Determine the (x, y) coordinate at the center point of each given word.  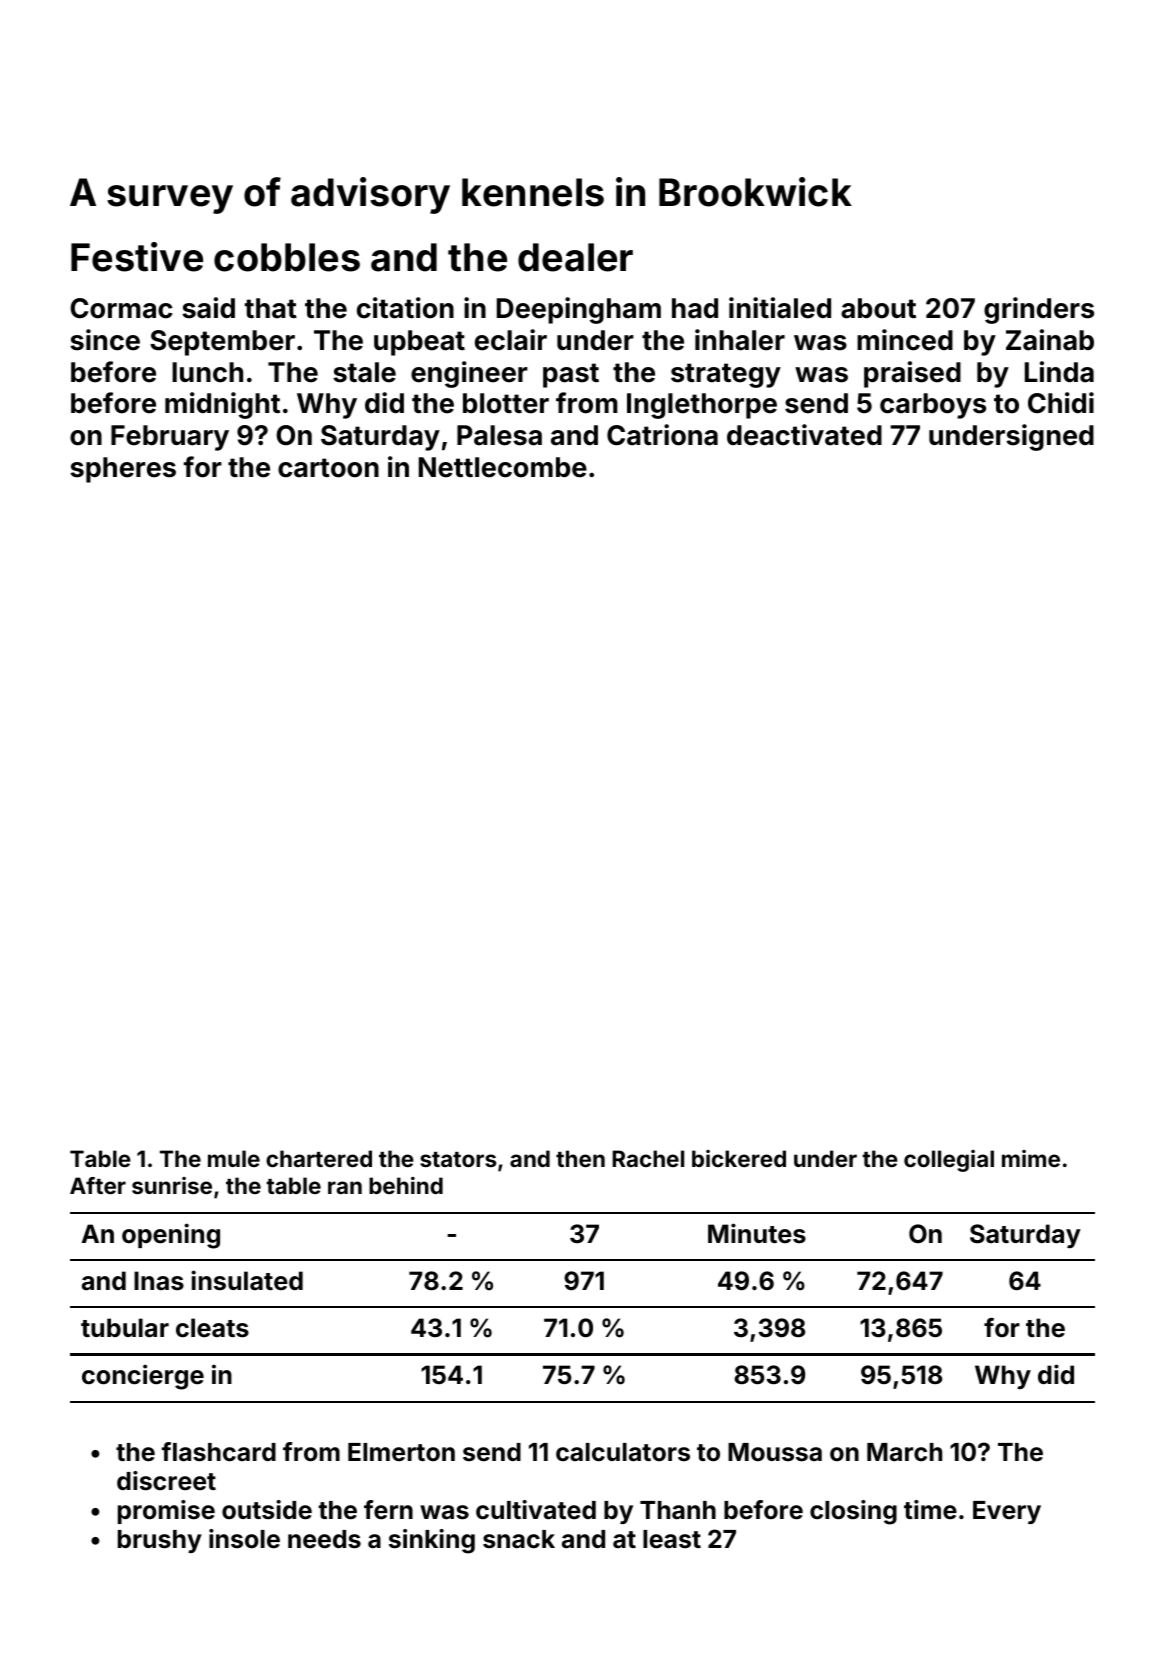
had (695, 308)
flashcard (218, 1452)
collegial (949, 1161)
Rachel (648, 1158)
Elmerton (401, 1452)
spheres (123, 470)
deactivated (804, 435)
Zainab (1050, 340)
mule (234, 1158)
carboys (933, 406)
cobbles (287, 257)
